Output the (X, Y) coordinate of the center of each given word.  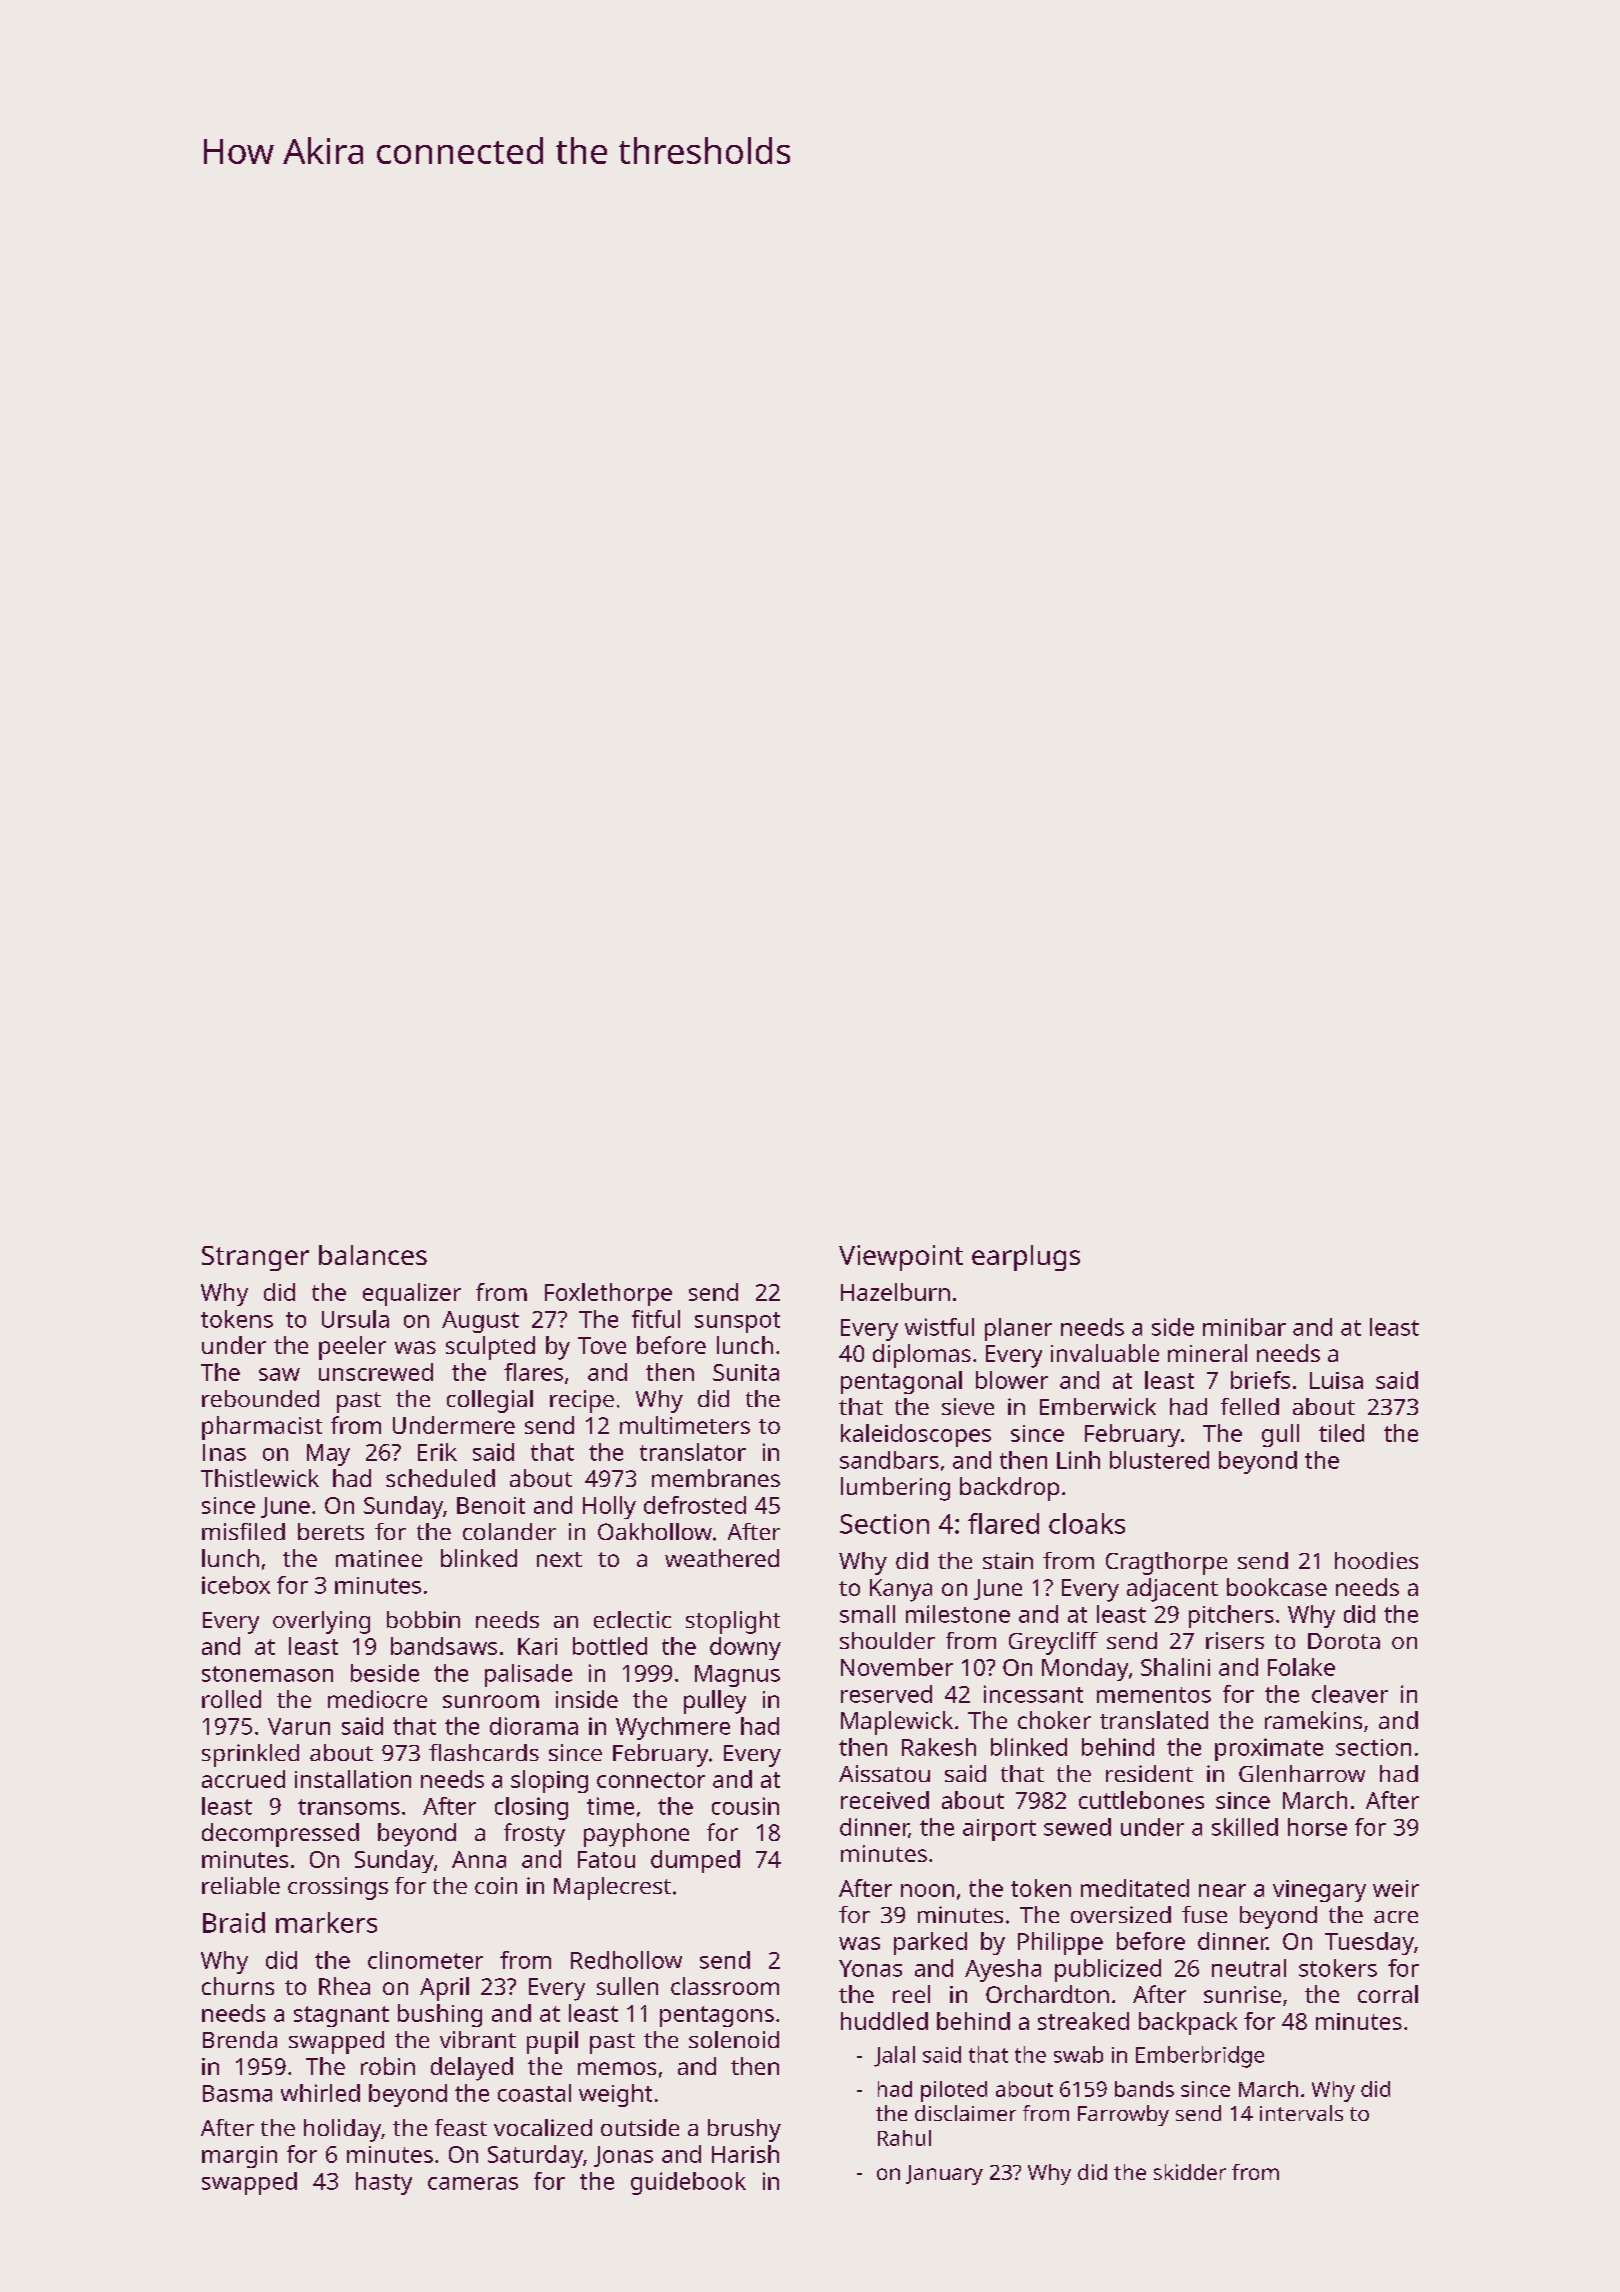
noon (927, 1890)
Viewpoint (901, 1258)
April (444, 1989)
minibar (1244, 1327)
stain (1008, 1560)
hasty (384, 2183)
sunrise (1242, 1994)
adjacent (1172, 1590)
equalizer (412, 1294)
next (559, 1559)
